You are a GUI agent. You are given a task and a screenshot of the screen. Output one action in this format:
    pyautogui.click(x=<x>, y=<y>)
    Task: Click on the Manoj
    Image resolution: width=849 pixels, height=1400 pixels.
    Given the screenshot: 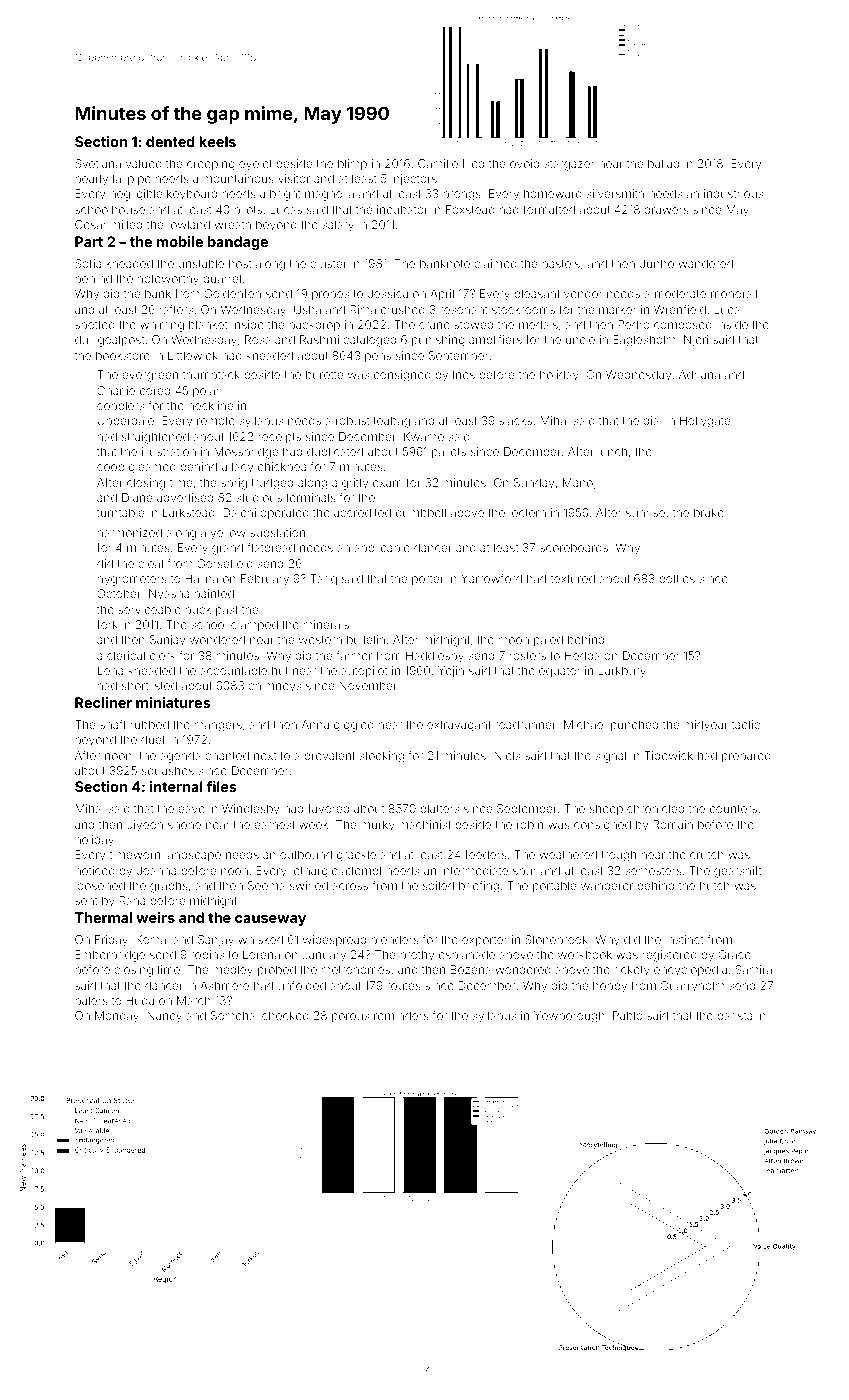 What is the action you would take?
    pyautogui.click(x=579, y=484)
